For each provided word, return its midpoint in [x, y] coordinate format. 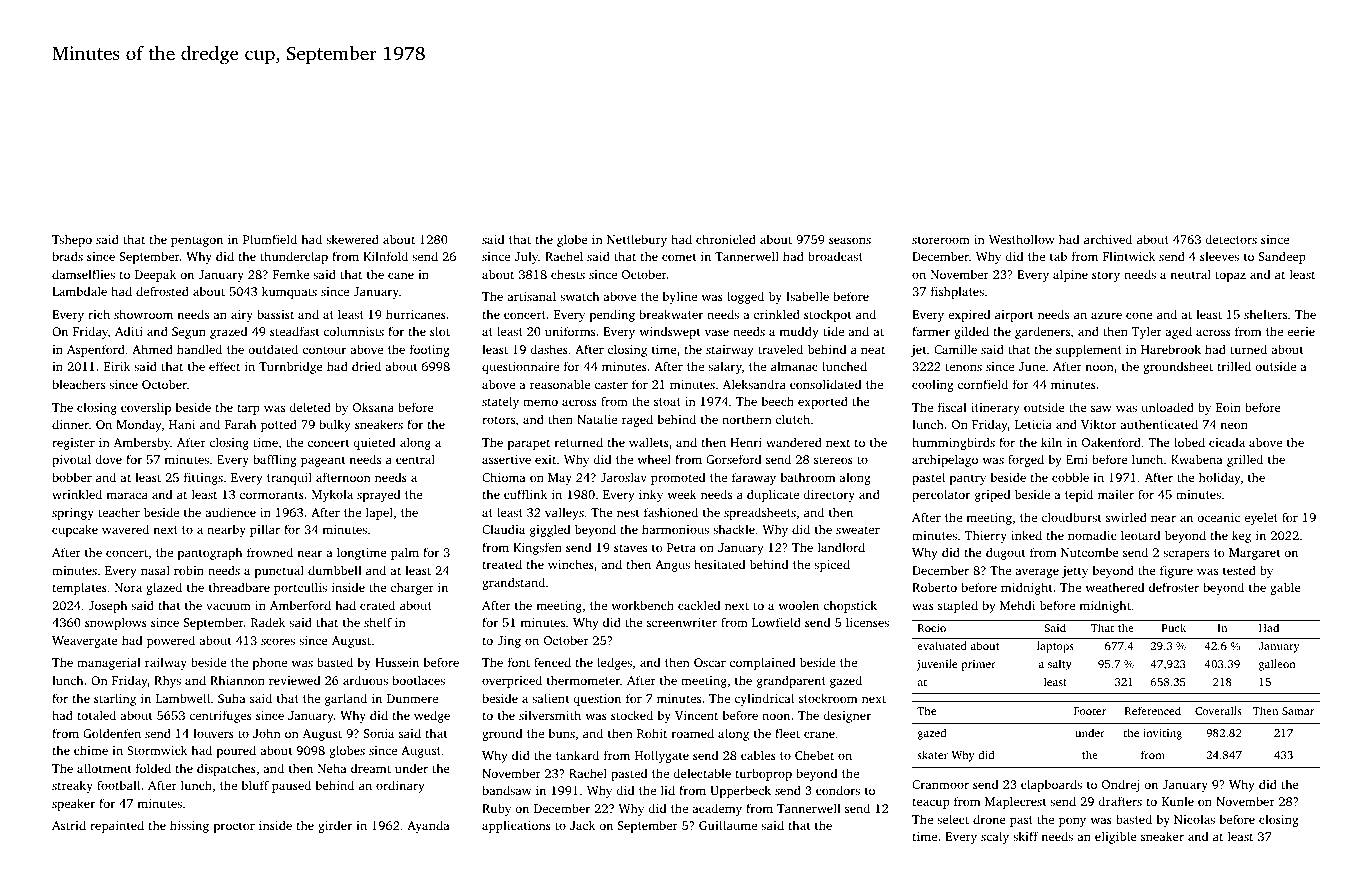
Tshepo [72, 240]
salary [725, 367]
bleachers [78, 384]
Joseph [107, 606]
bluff [255, 785]
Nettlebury [637, 240]
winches [571, 564]
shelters [1265, 314]
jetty [1075, 572]
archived [1108, 239]
